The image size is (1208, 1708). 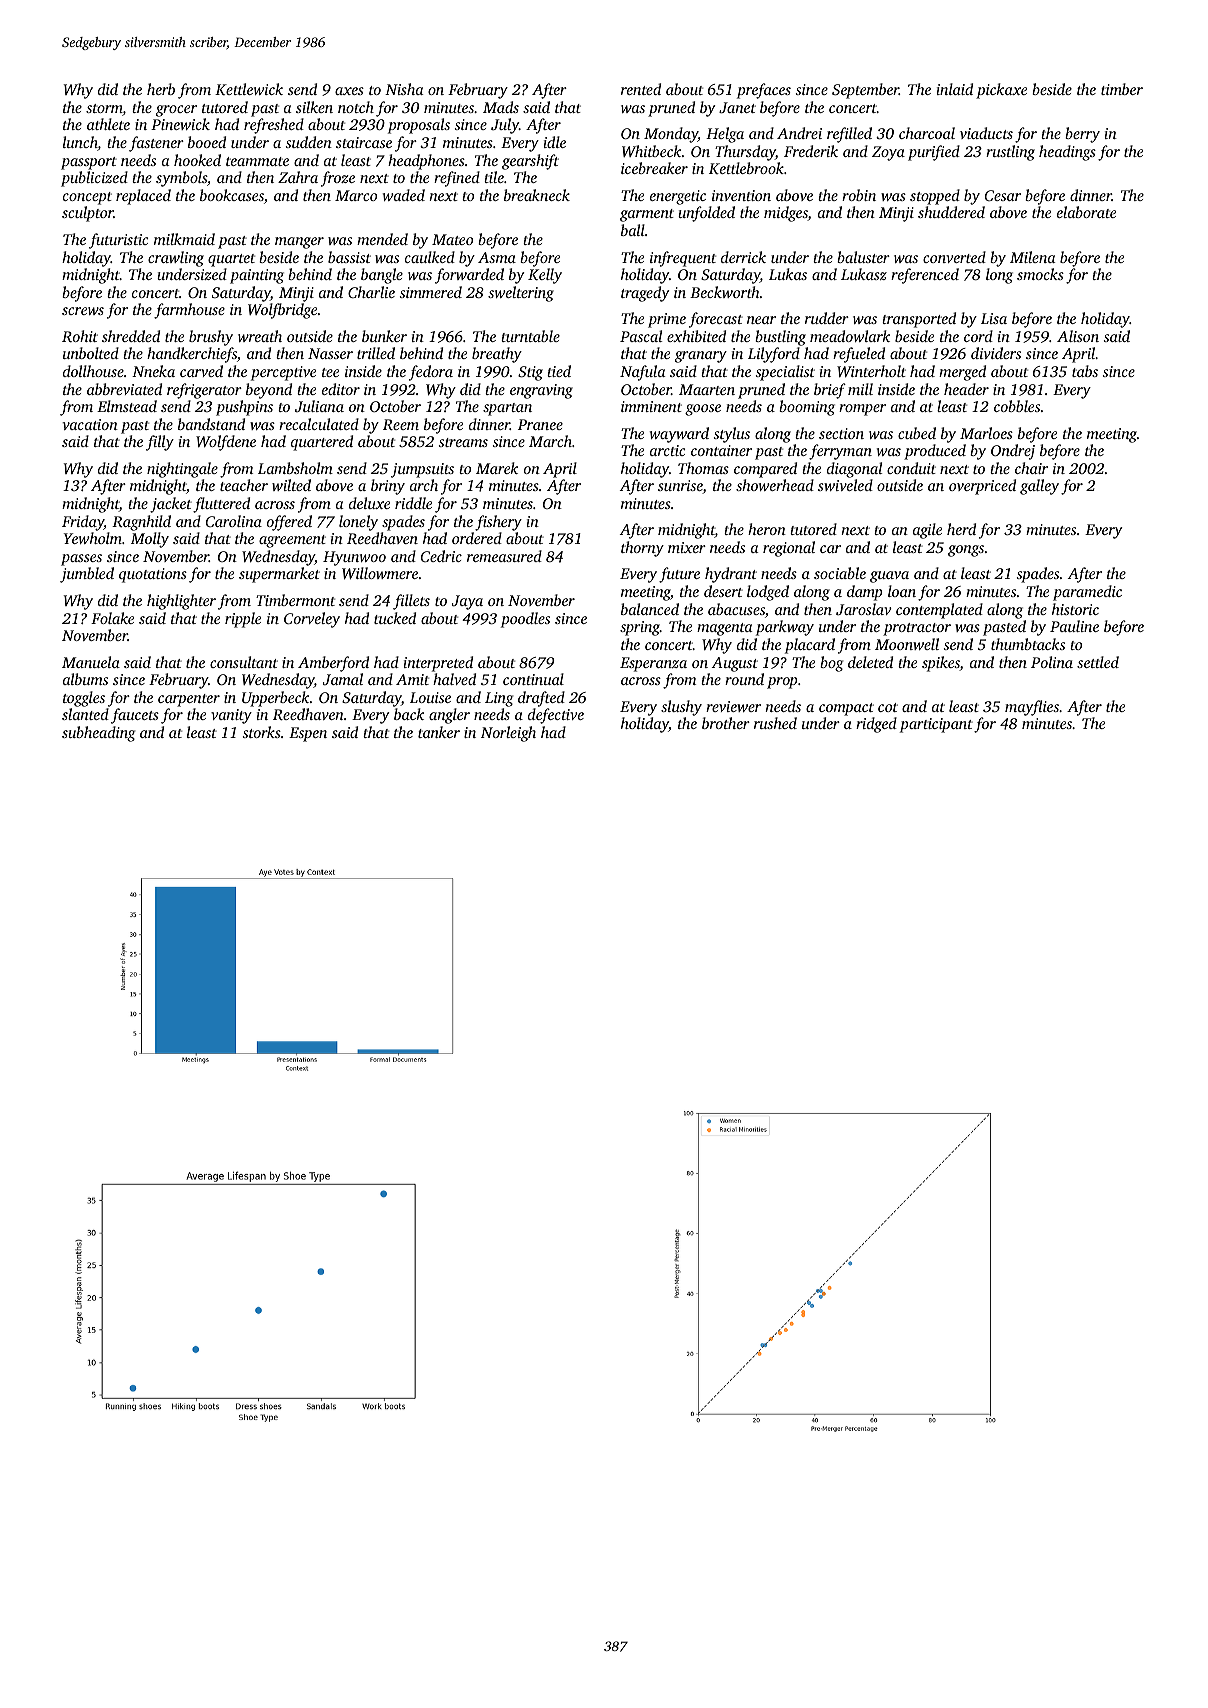 I want to click on publicized, so click(x=94, y=179).
